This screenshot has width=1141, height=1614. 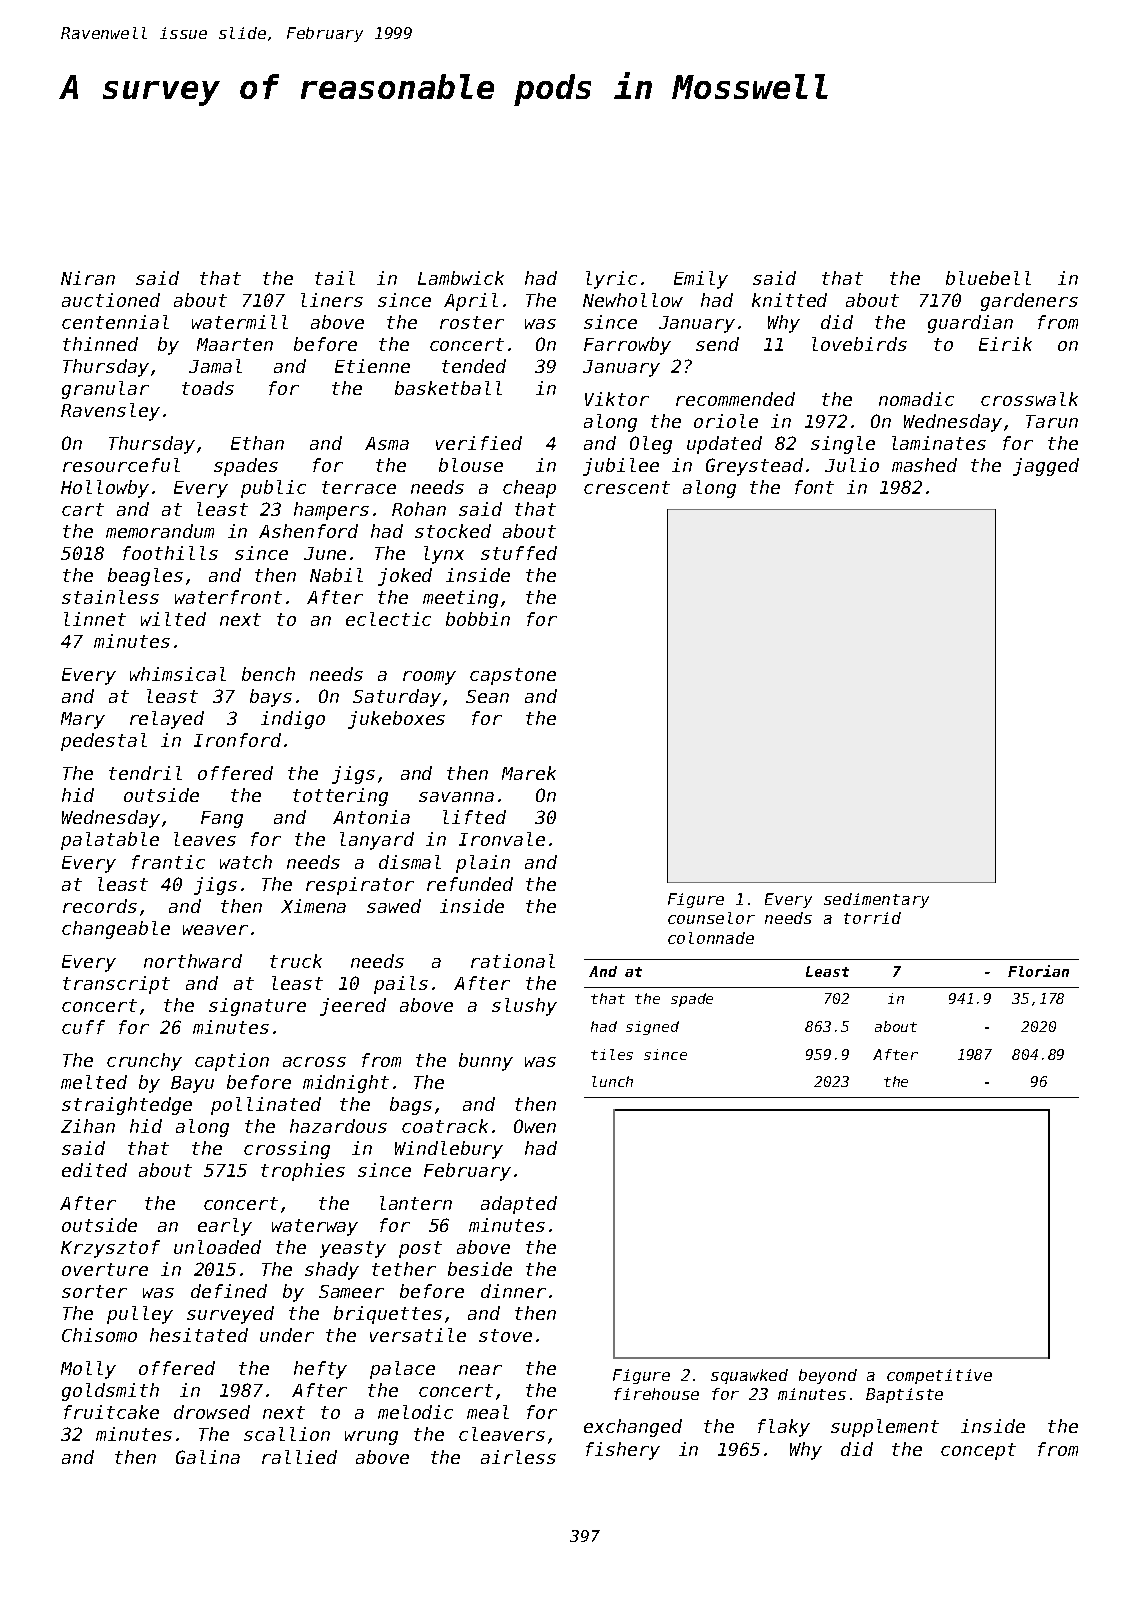 I want to click on concept, so click(x=978, y=1451).
